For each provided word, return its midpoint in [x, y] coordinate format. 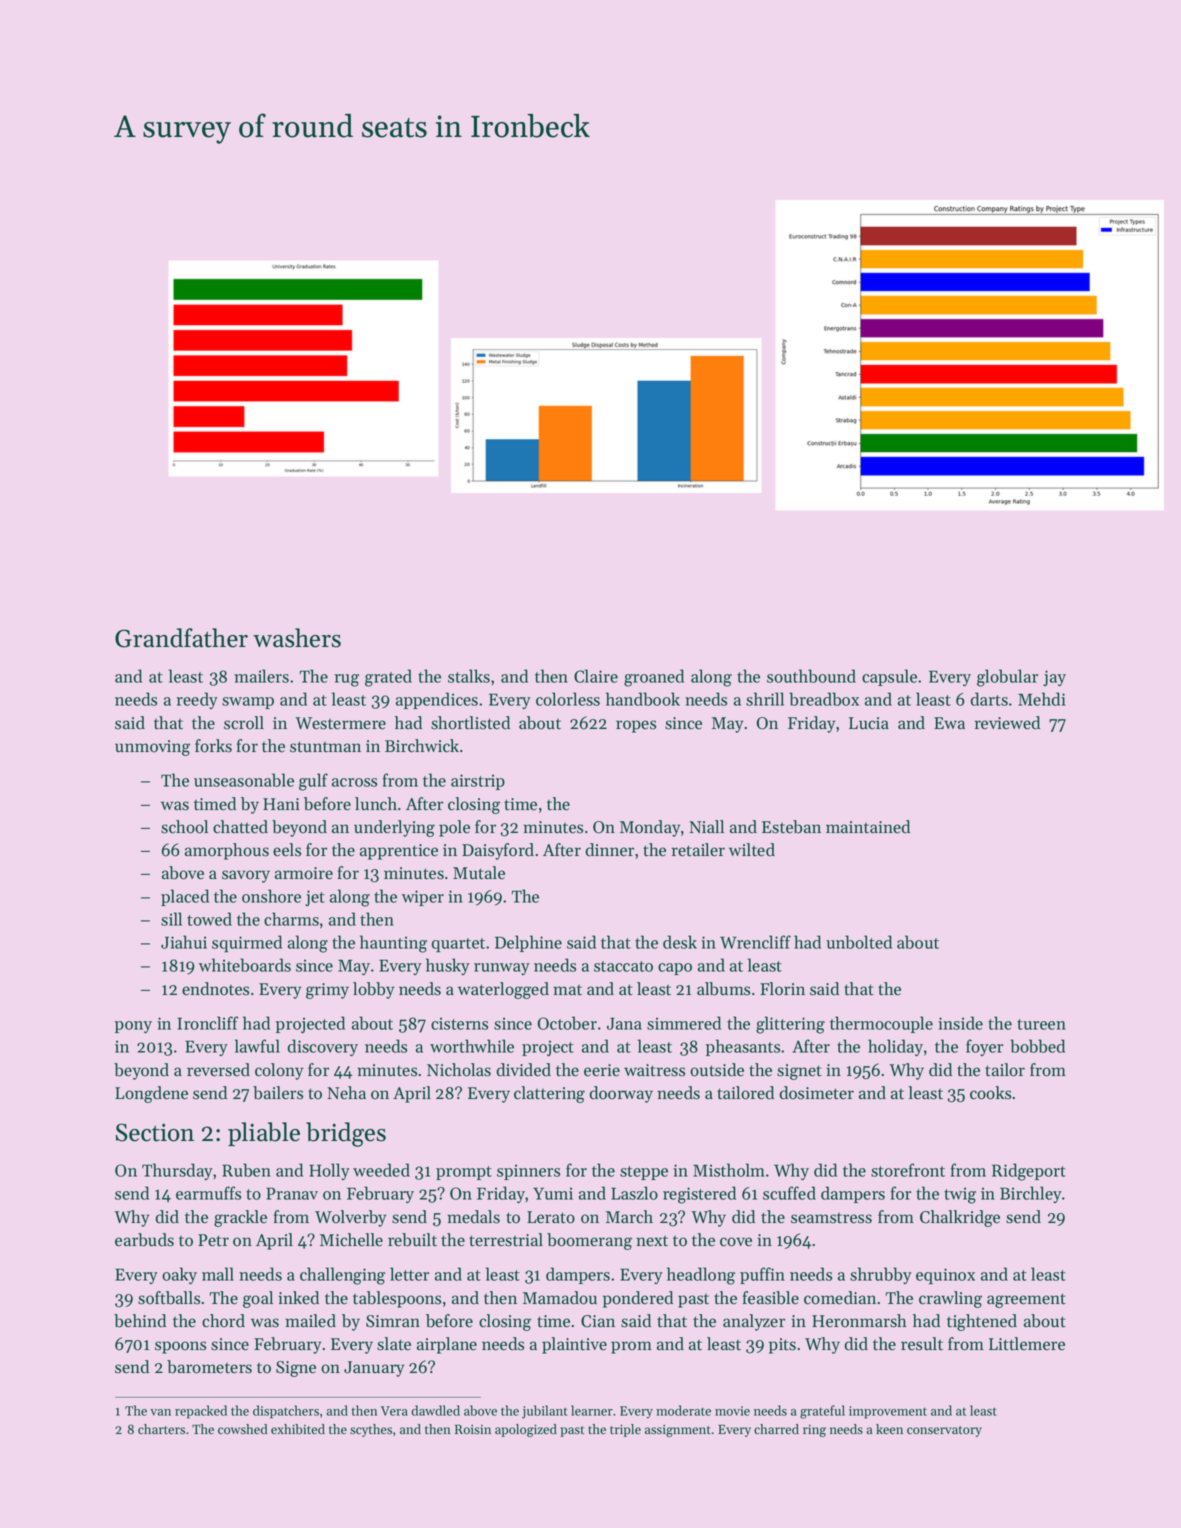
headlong [701, 1276]
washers [297, 638]
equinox [945, 1276]
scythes [371, 1430]
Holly [329, 1171]
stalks [469, 676]
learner [592, 1410]
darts [989, 699]
